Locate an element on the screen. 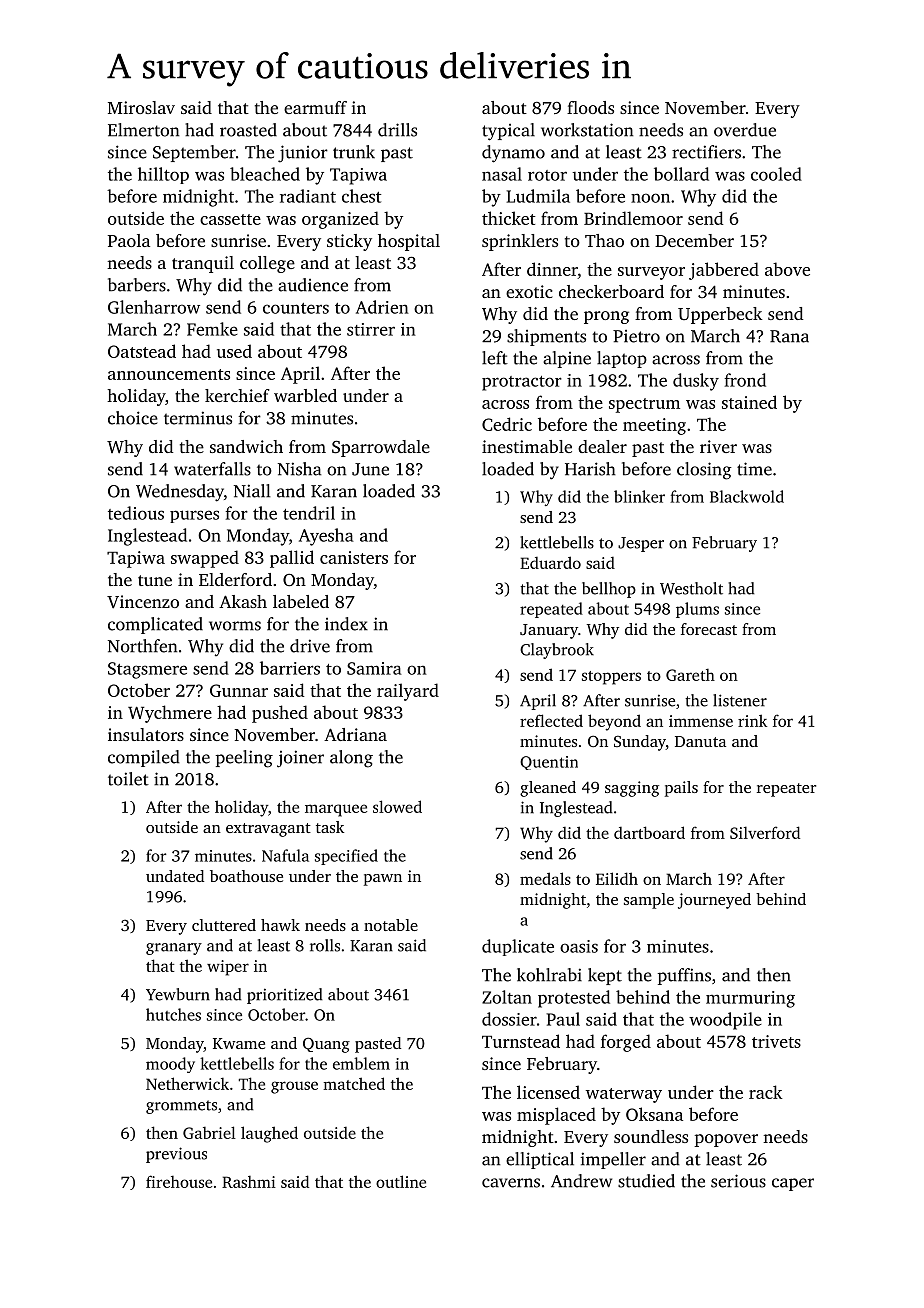 This screenshot has height=1308, width=924. floods is located at coordinates (590, 107).
